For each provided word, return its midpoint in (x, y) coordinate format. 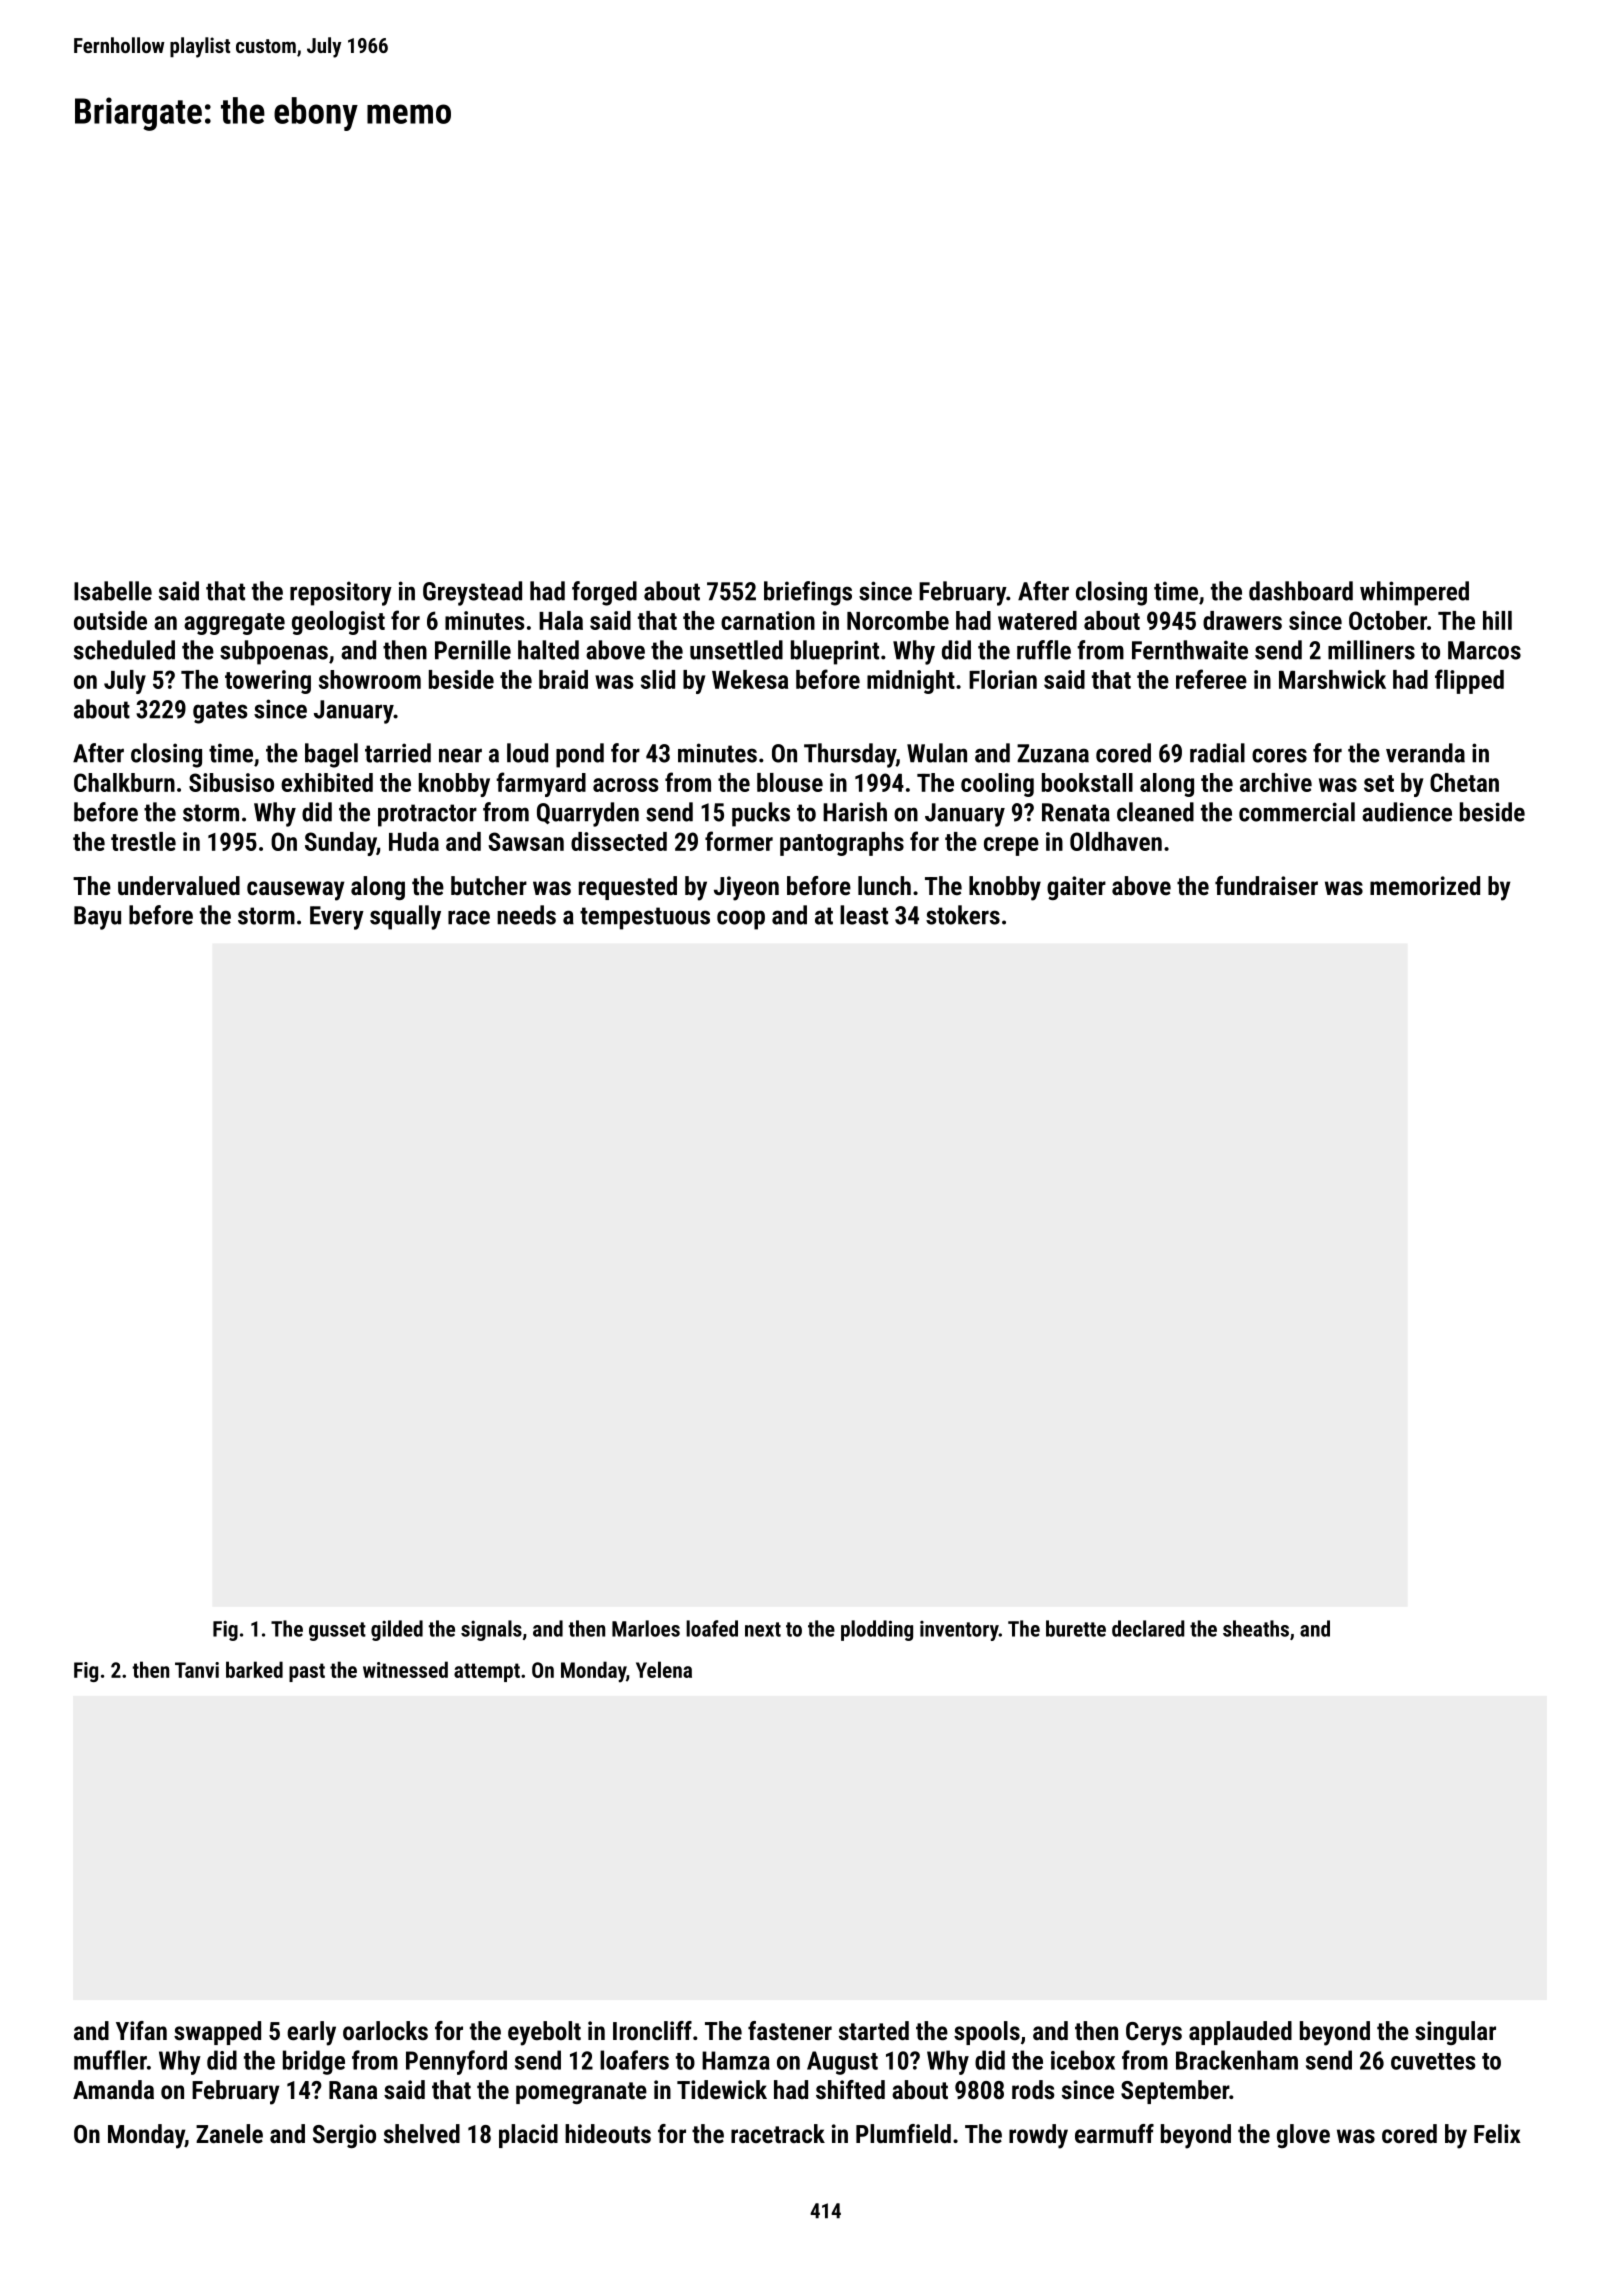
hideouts (608, 2133)
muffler (110, 2060)
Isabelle (113, 591)
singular (1455, 2033)
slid (658, 679)
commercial (1297, 812)
